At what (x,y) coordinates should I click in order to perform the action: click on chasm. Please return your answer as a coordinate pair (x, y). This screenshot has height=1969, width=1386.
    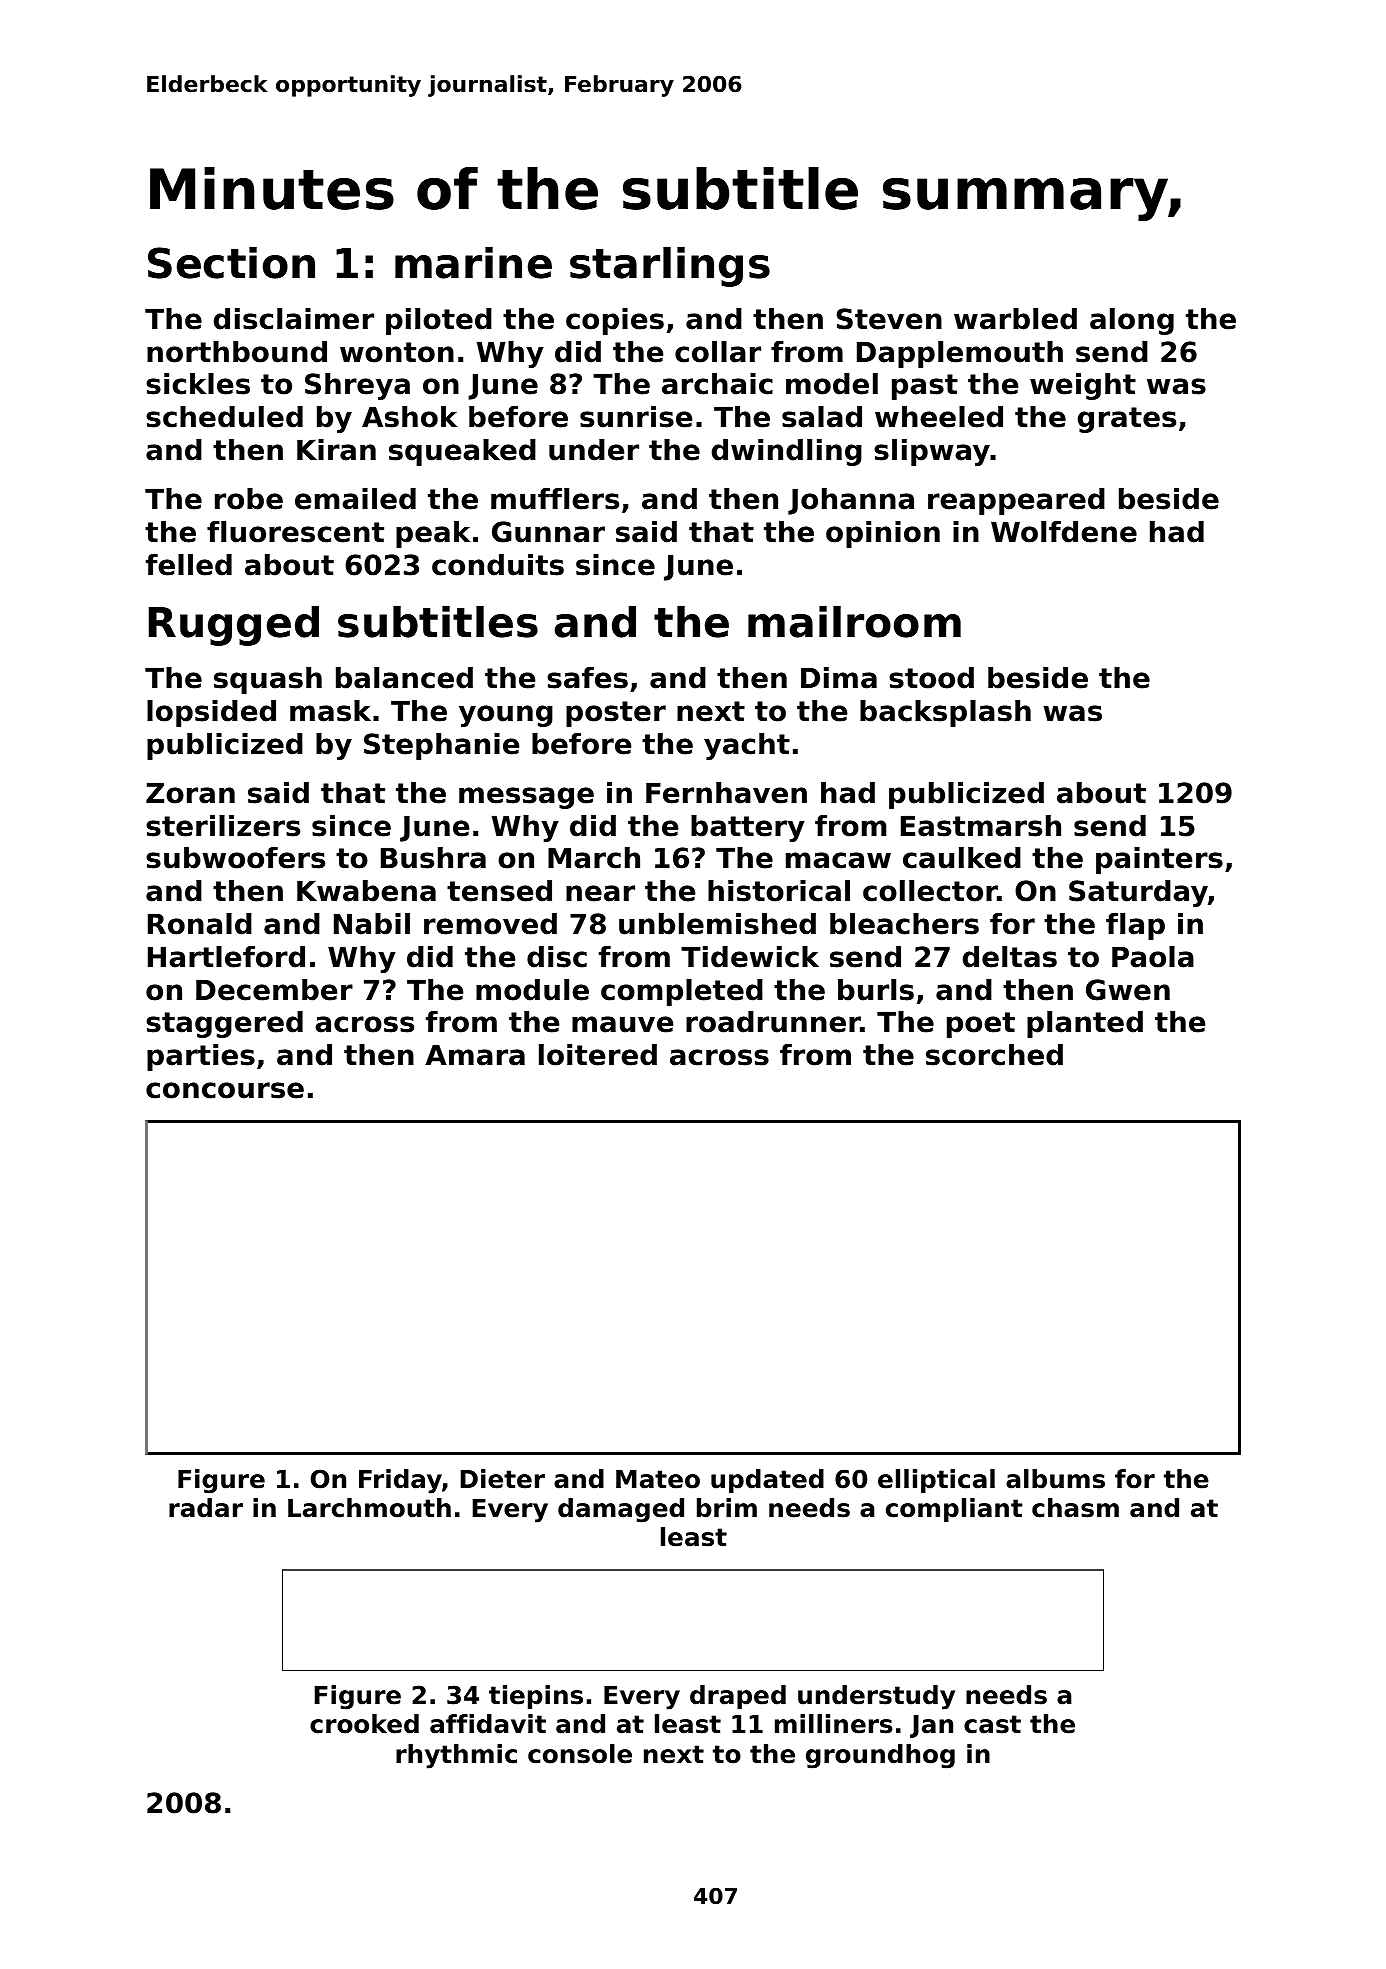
    Looking at the image, I should click on (1075, 1508).
